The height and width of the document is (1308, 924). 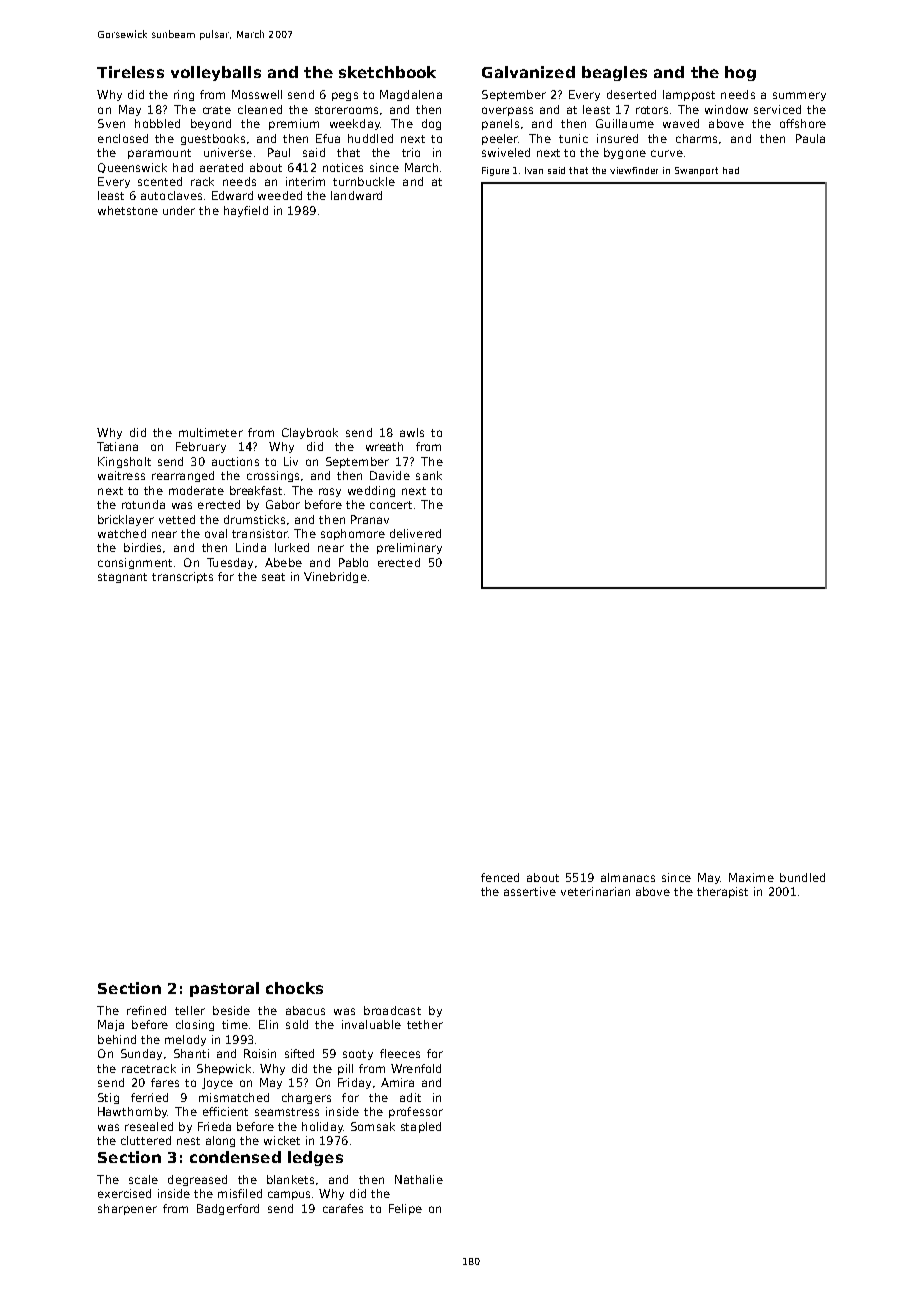 I want to click on assertive, so click(x=530, y=891).
